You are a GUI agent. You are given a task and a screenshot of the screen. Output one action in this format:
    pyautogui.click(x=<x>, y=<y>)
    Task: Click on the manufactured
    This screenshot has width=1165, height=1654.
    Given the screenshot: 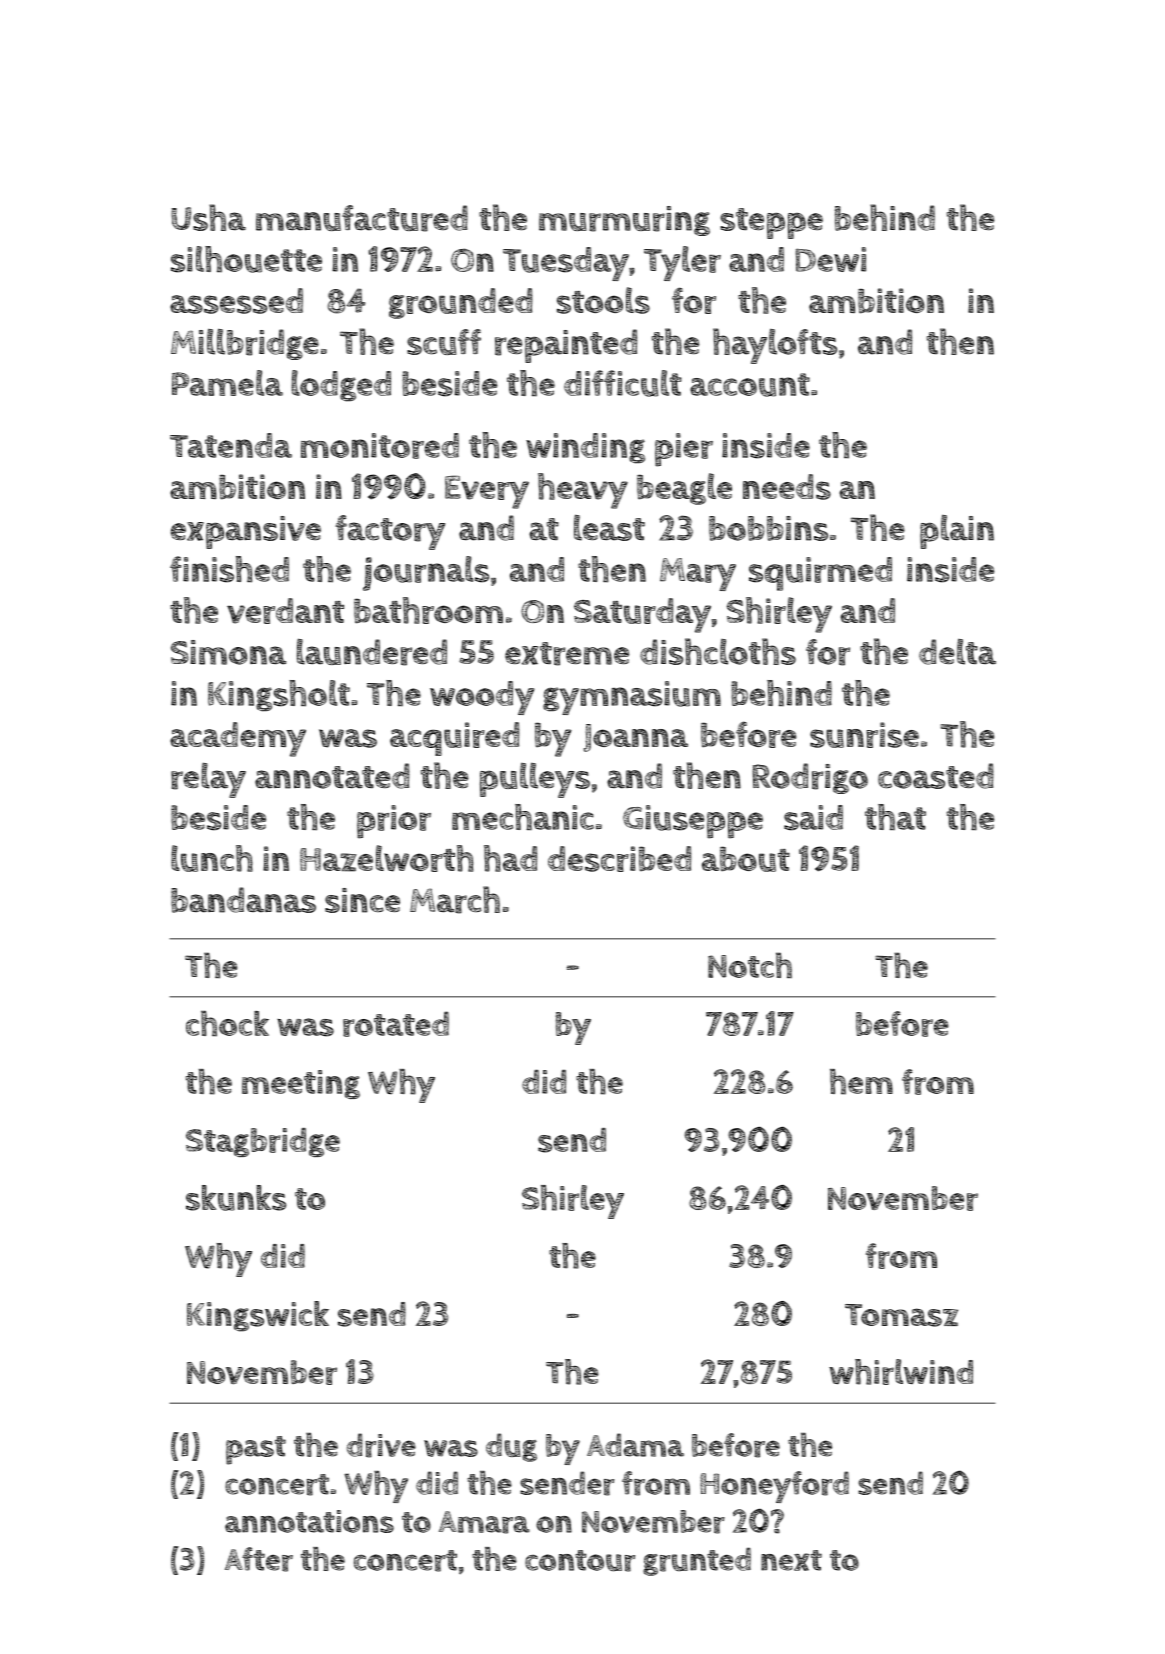 What is the action you would take?
    pyautogui.click(x=362, y=218)
